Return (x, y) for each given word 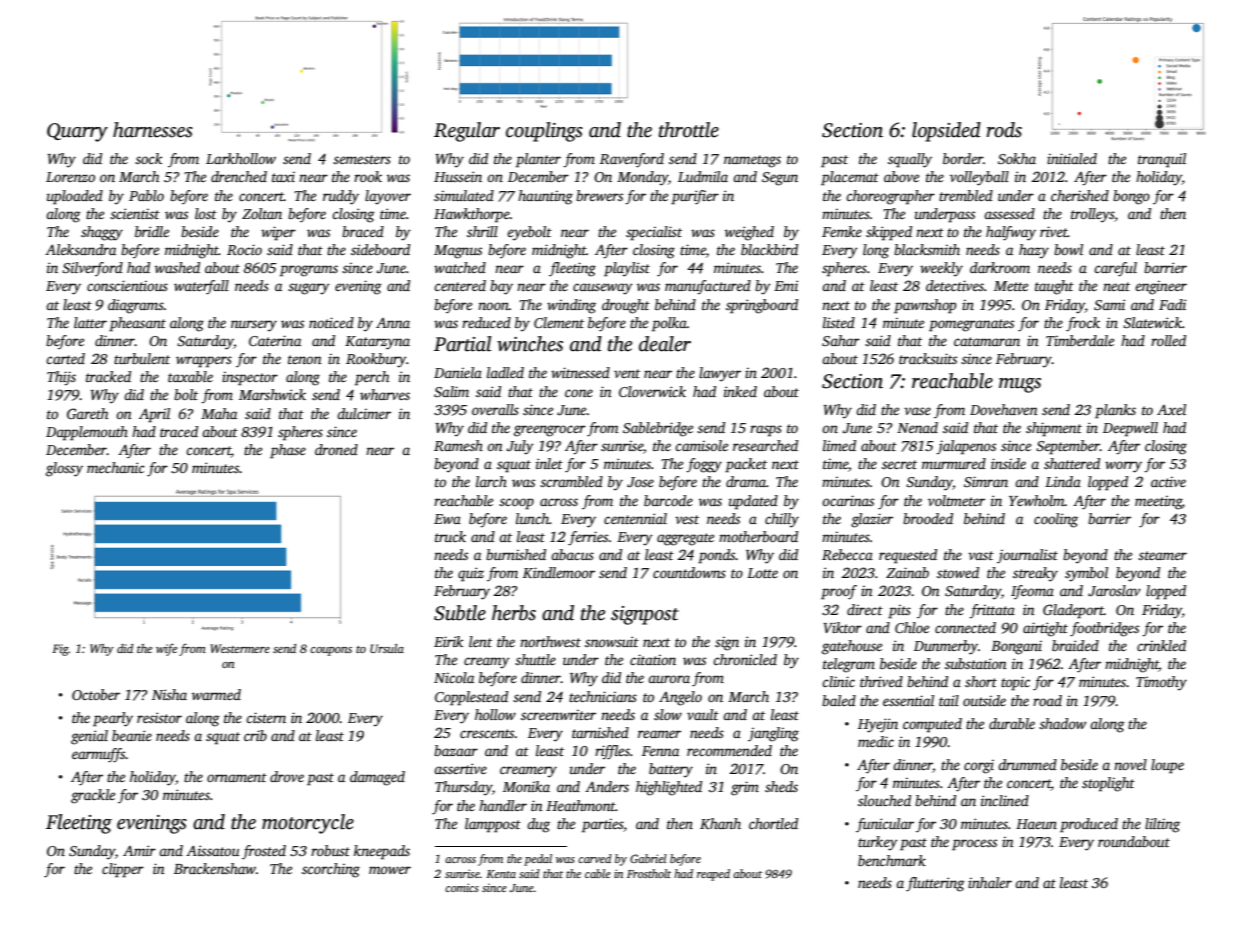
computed (932, 725)
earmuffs (99, 755)
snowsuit (612, 641)
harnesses (153, 130)
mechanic (116, 467)
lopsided (946, 132)
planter (538, 160)
